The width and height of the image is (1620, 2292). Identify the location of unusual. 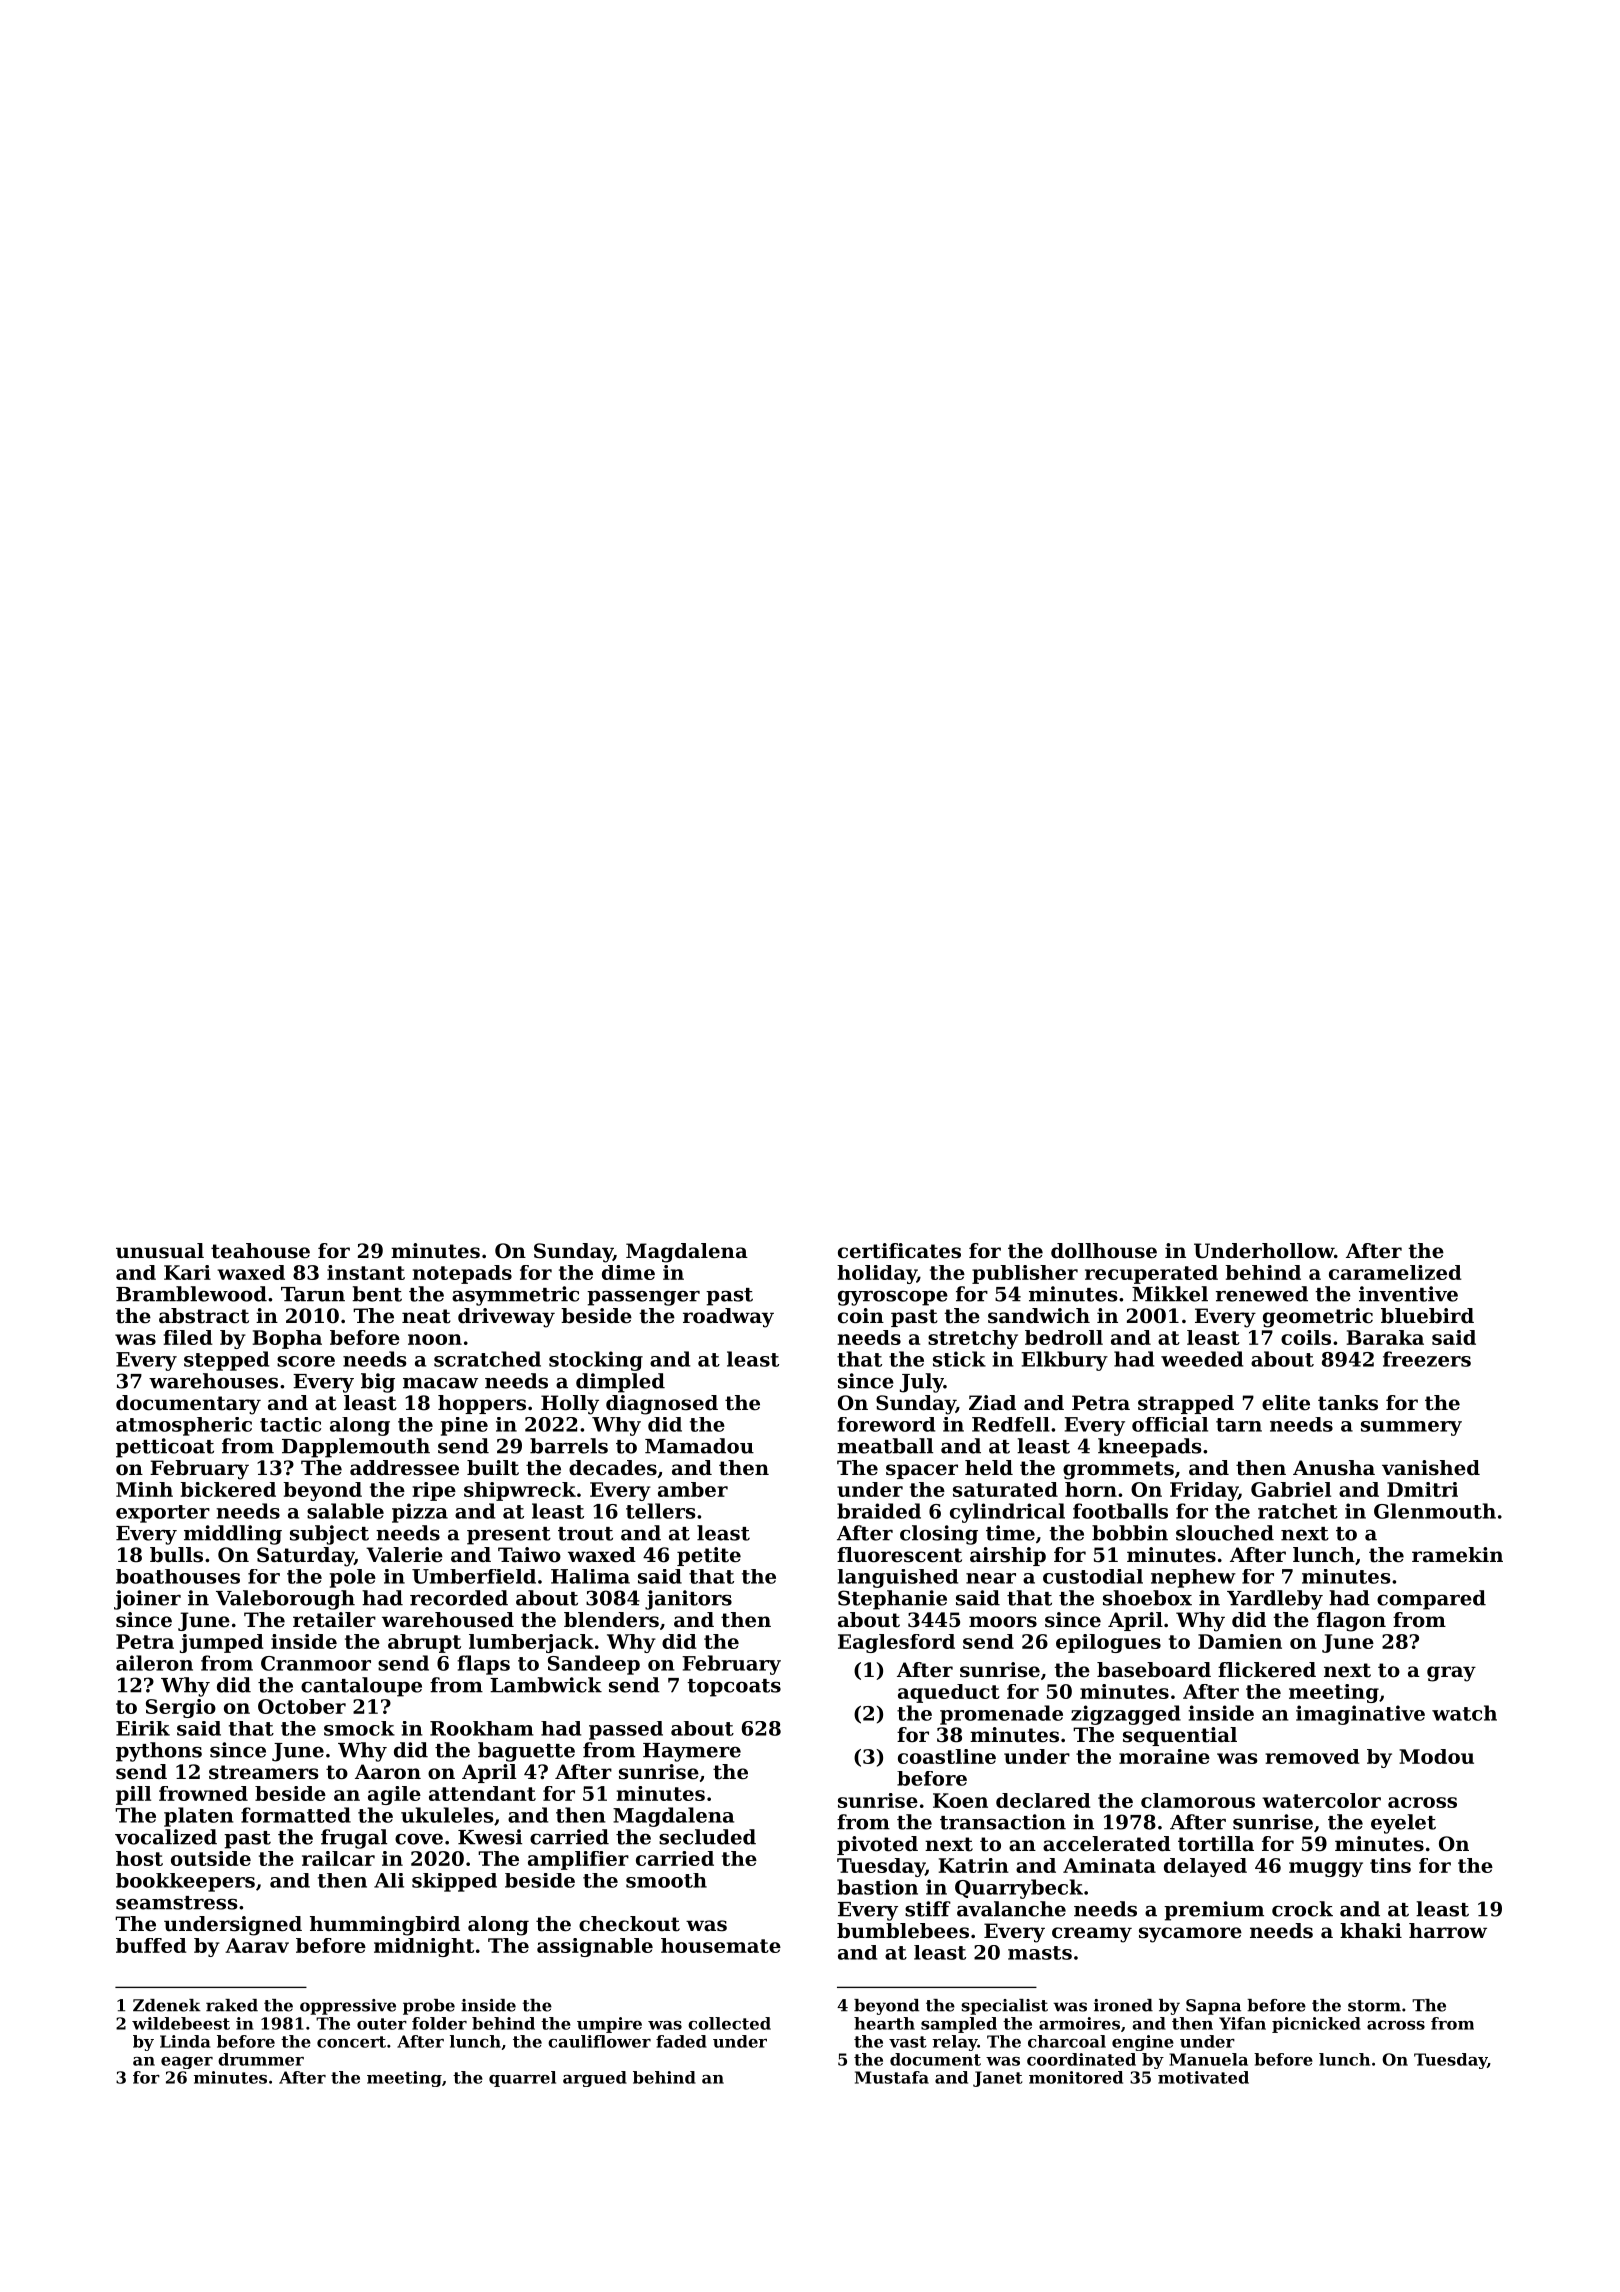
(160, 1251).
